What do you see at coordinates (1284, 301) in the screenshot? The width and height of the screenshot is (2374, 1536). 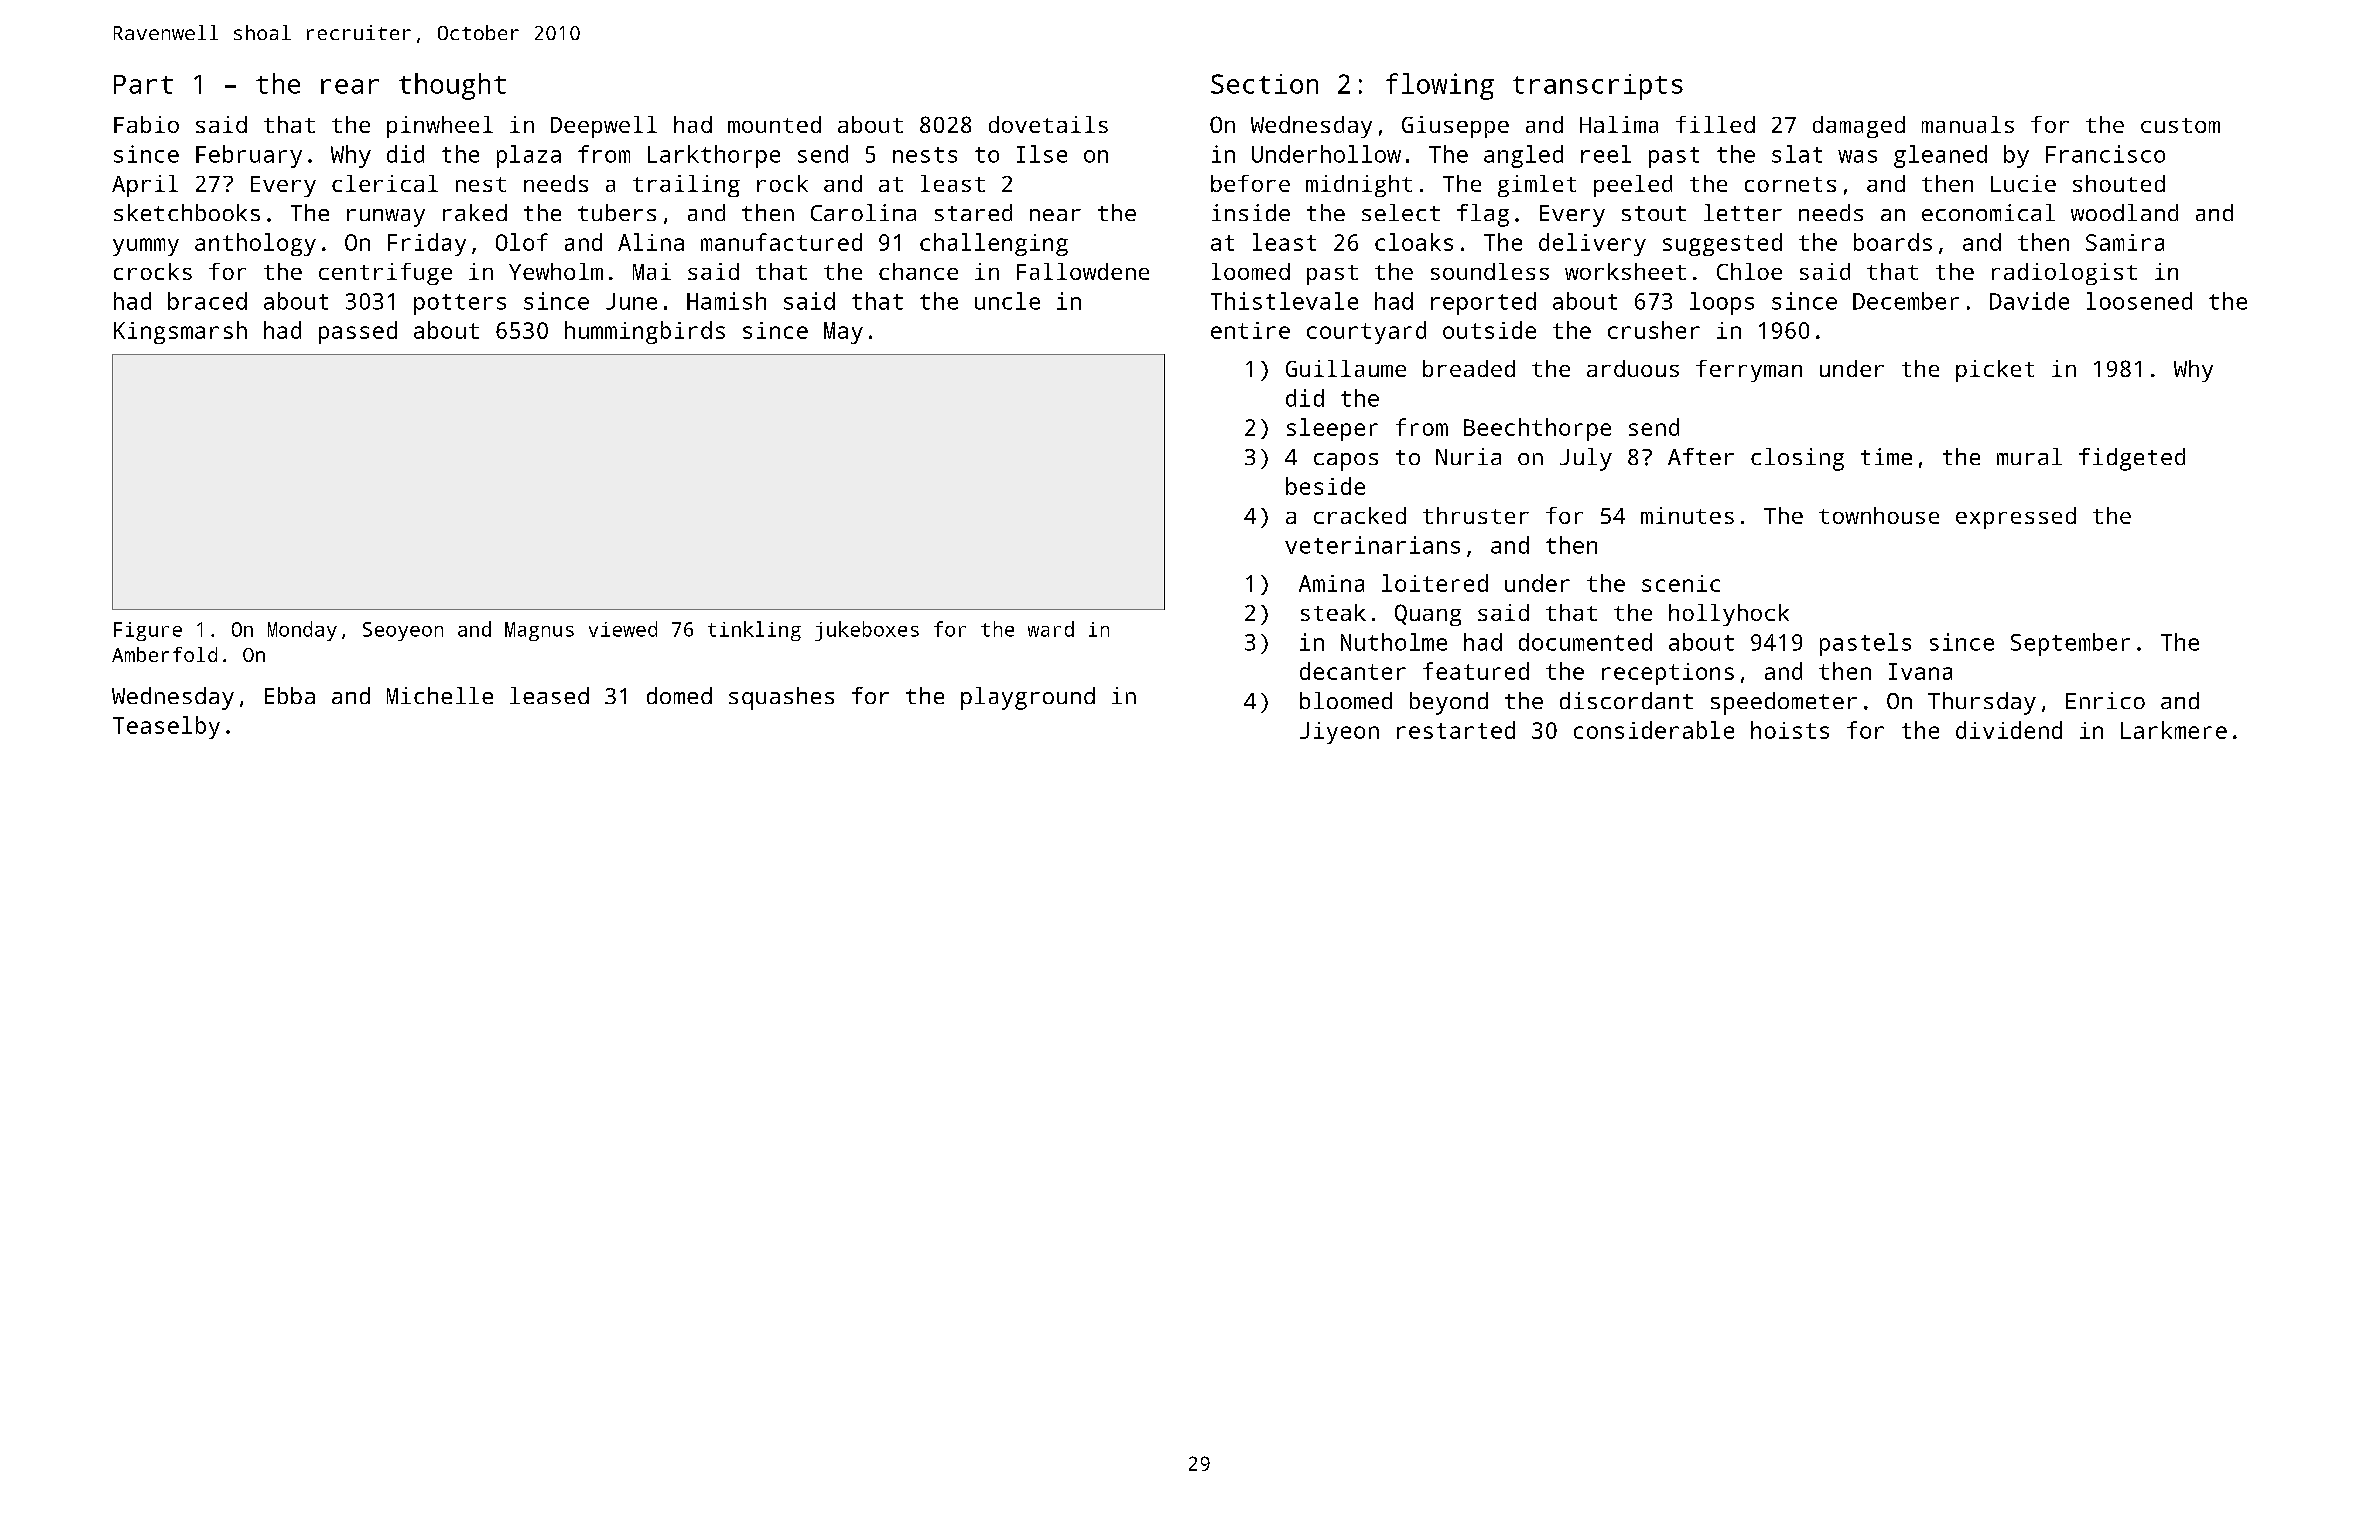 I see `Thistlevale` at bounding box center [1284, 301].
